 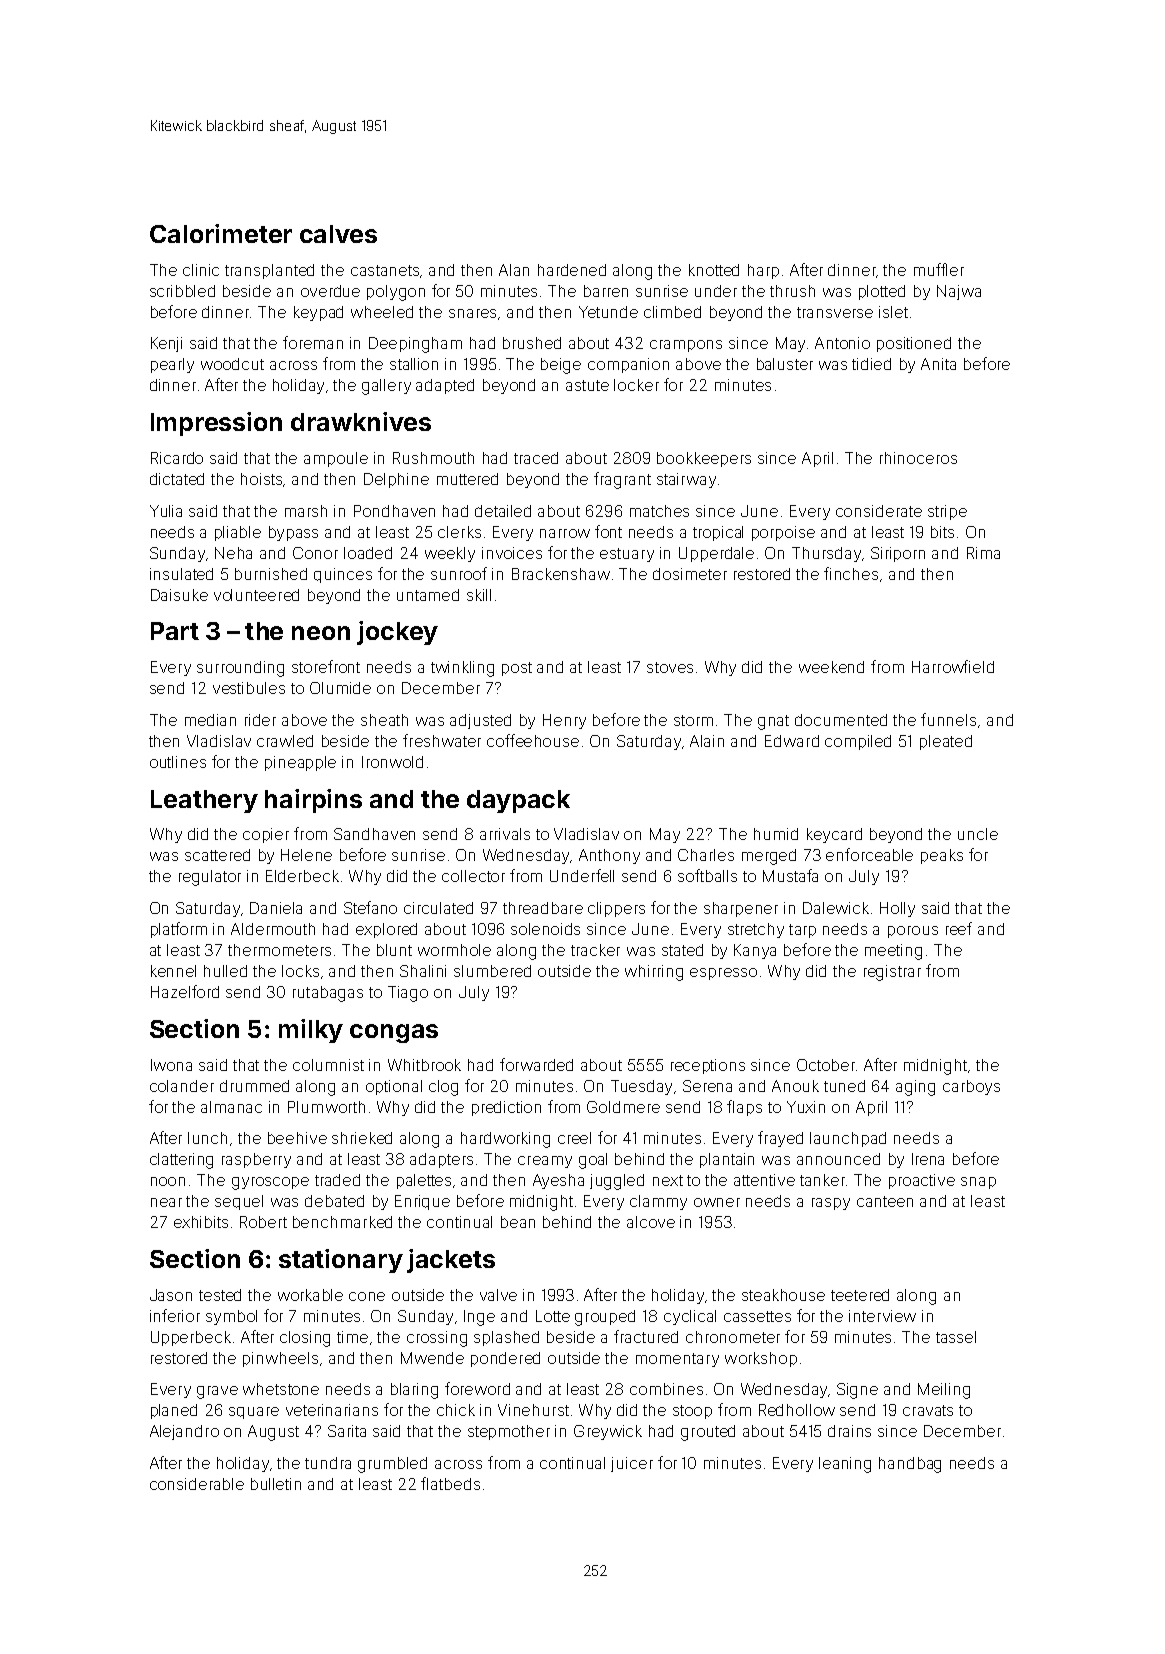 What do you see at coordinates (609, 856) in the document?
I see `Anthony` at bounding box center [609, 856].
